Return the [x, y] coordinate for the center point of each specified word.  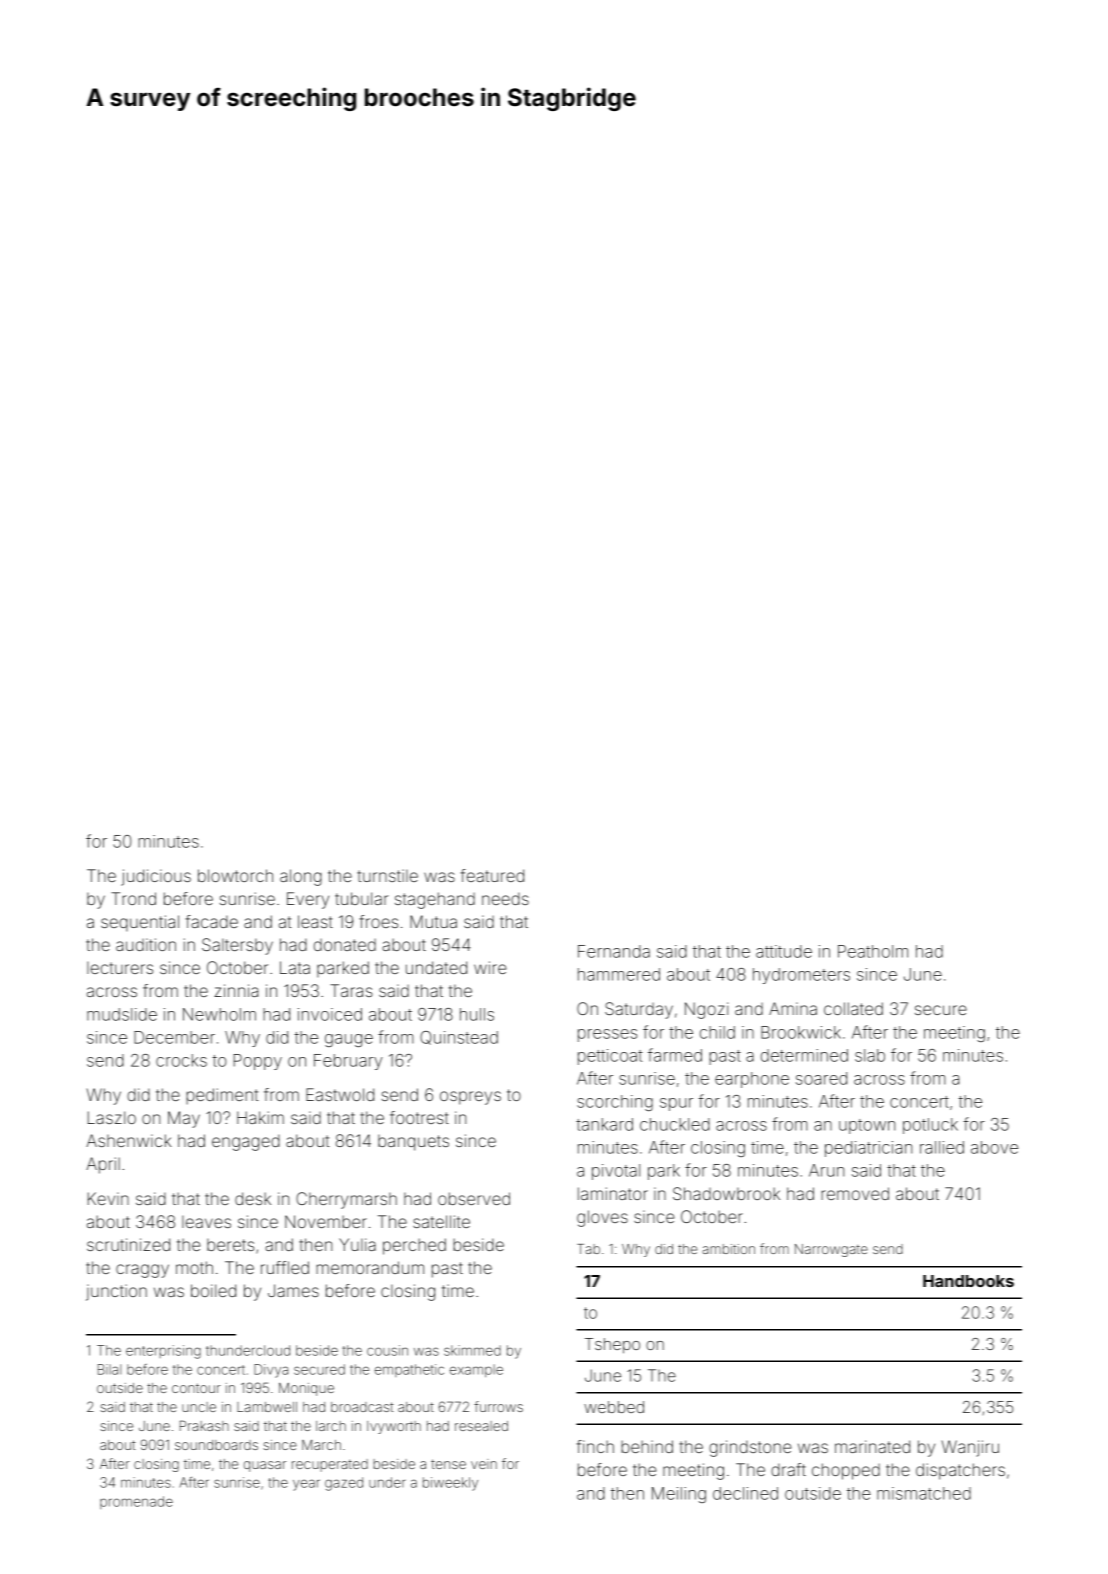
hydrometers [801, 976]
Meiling [679, 1495]
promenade [136, 1502]
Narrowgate [831, 1250]
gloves [602, 1218]
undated [436, 967]
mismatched [924, 1493]
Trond [133, 898]
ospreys [470, 1098]
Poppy [258, 1062]
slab [870, 1055]
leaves [206, 1222]
